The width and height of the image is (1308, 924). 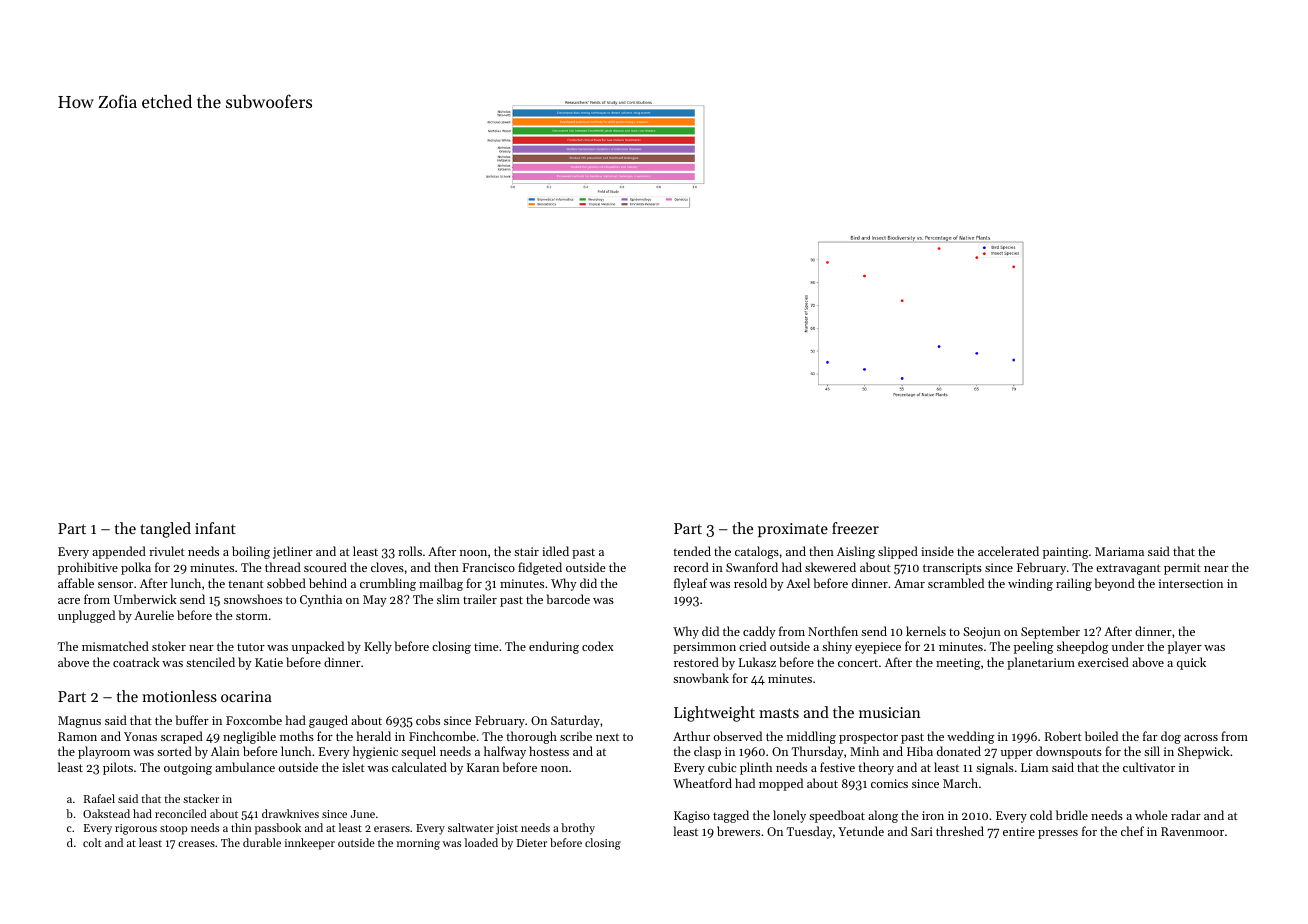 I want to click on Magnus, so click(x=79, y=722).
